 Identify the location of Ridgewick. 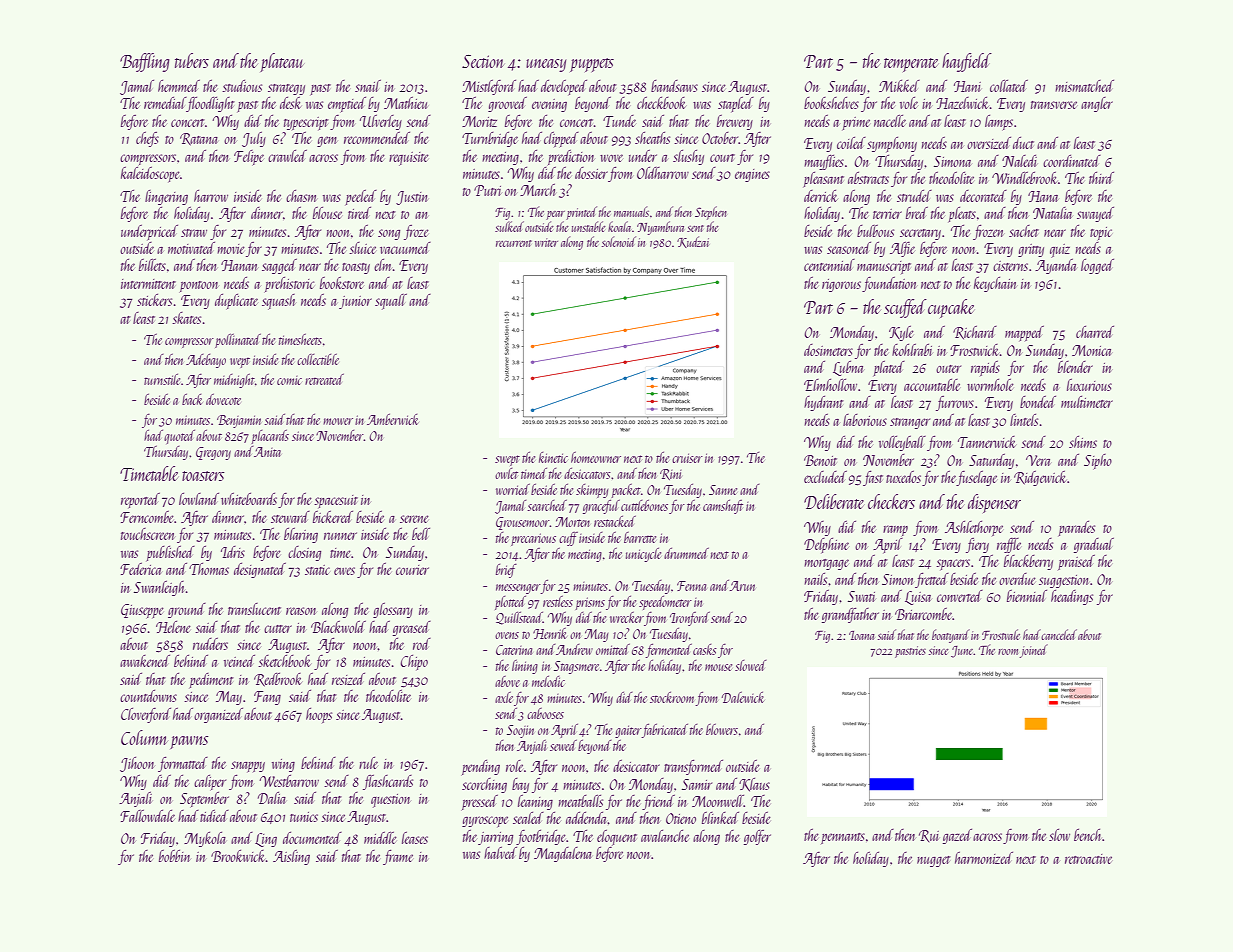
(1040, 478).
